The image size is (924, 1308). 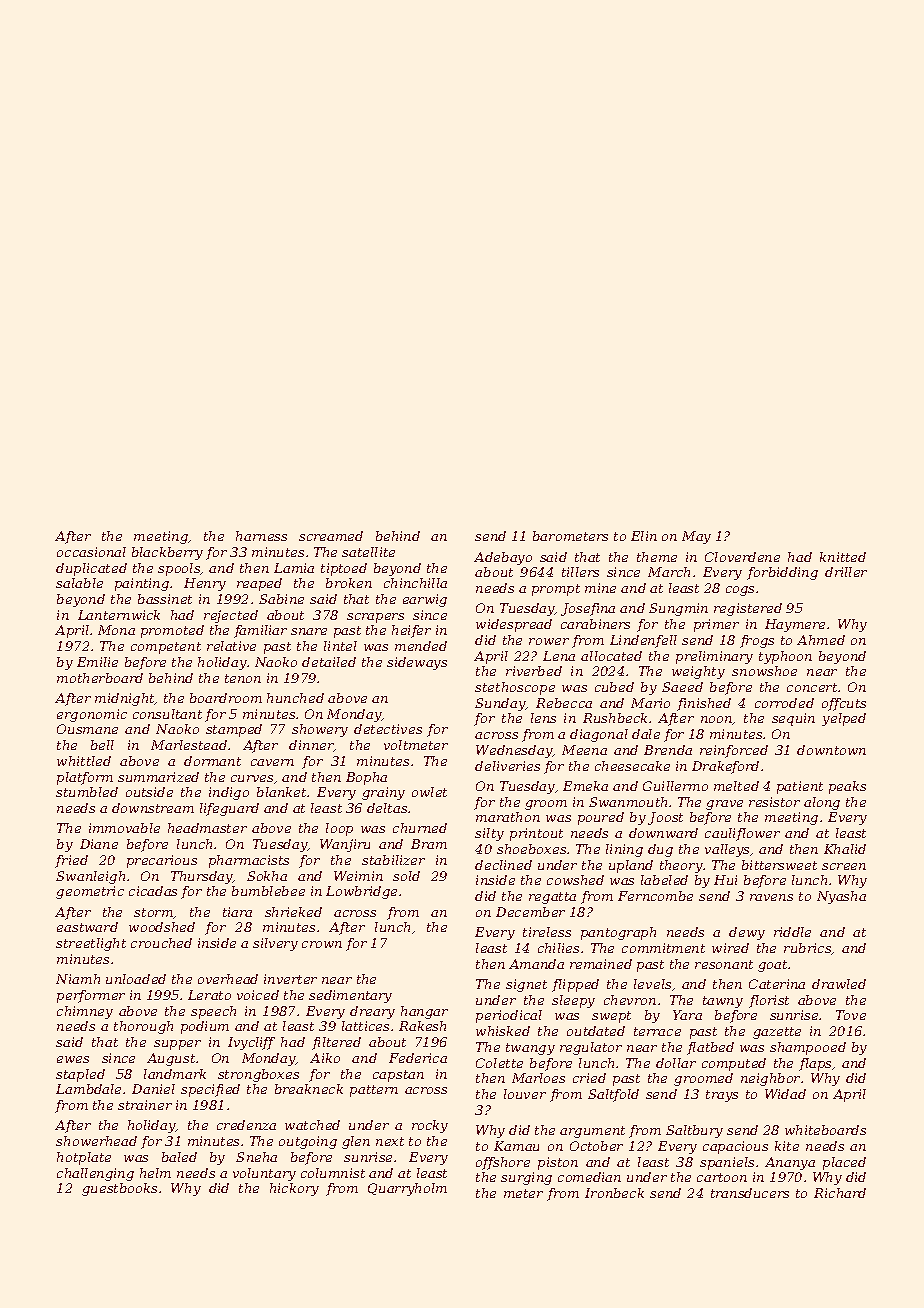 I want to click on strainer, so click(x=145, y=1105).
